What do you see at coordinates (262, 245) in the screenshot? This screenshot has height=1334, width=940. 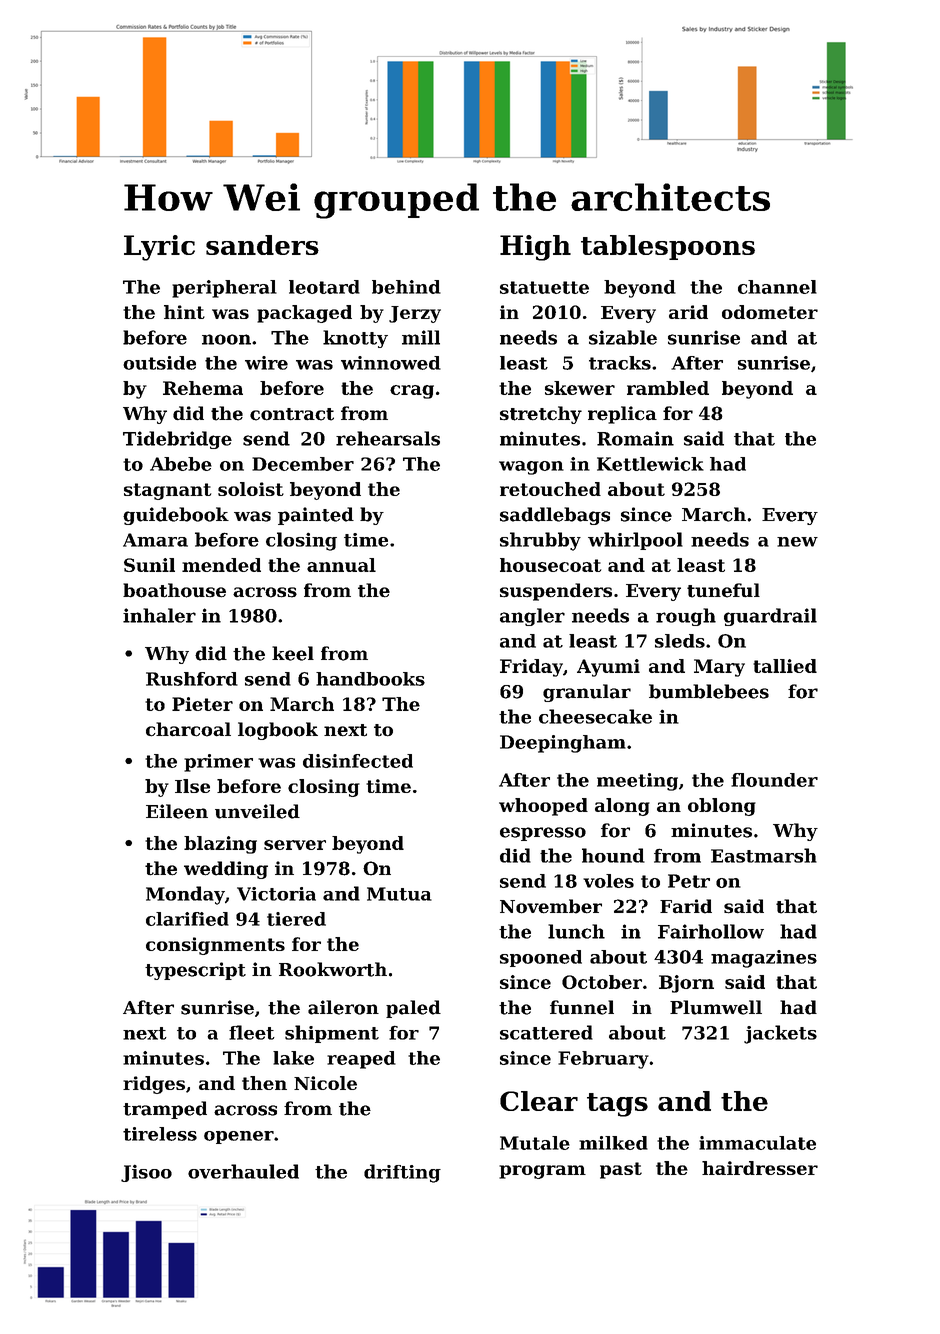 I see `sanders` at bounding box center [262, 245].
